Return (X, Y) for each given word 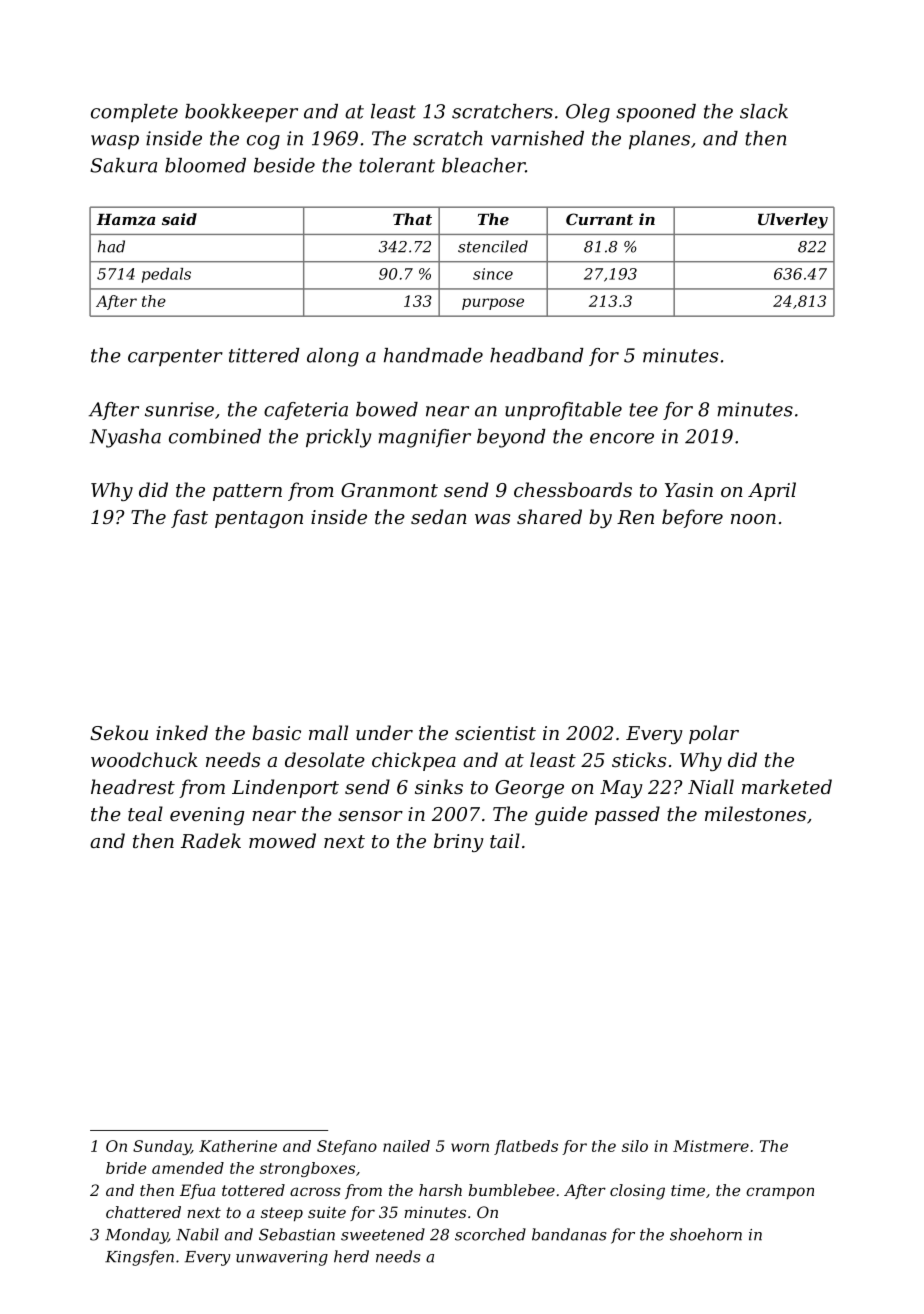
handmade (433, 355)
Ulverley (793, 221)
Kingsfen (139, 1258)
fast (189, 518)
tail (505, 840)
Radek (211, 840)
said (179, 219)
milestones (755, 813)
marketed (787, 786)
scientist (495, 733)
